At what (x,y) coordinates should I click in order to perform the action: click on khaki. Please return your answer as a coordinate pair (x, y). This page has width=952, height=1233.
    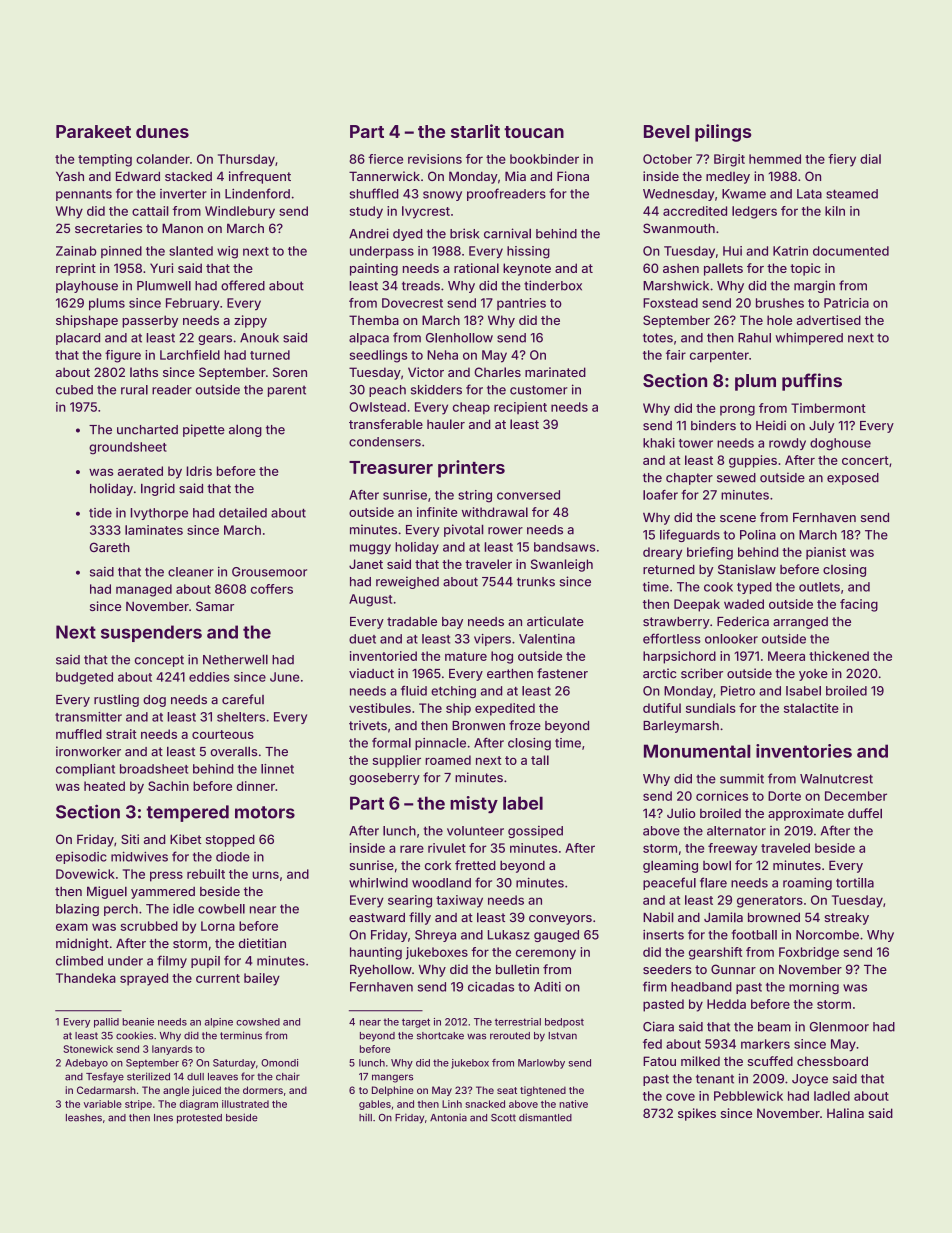
    Looking at the image, I should click on (659, 443).
